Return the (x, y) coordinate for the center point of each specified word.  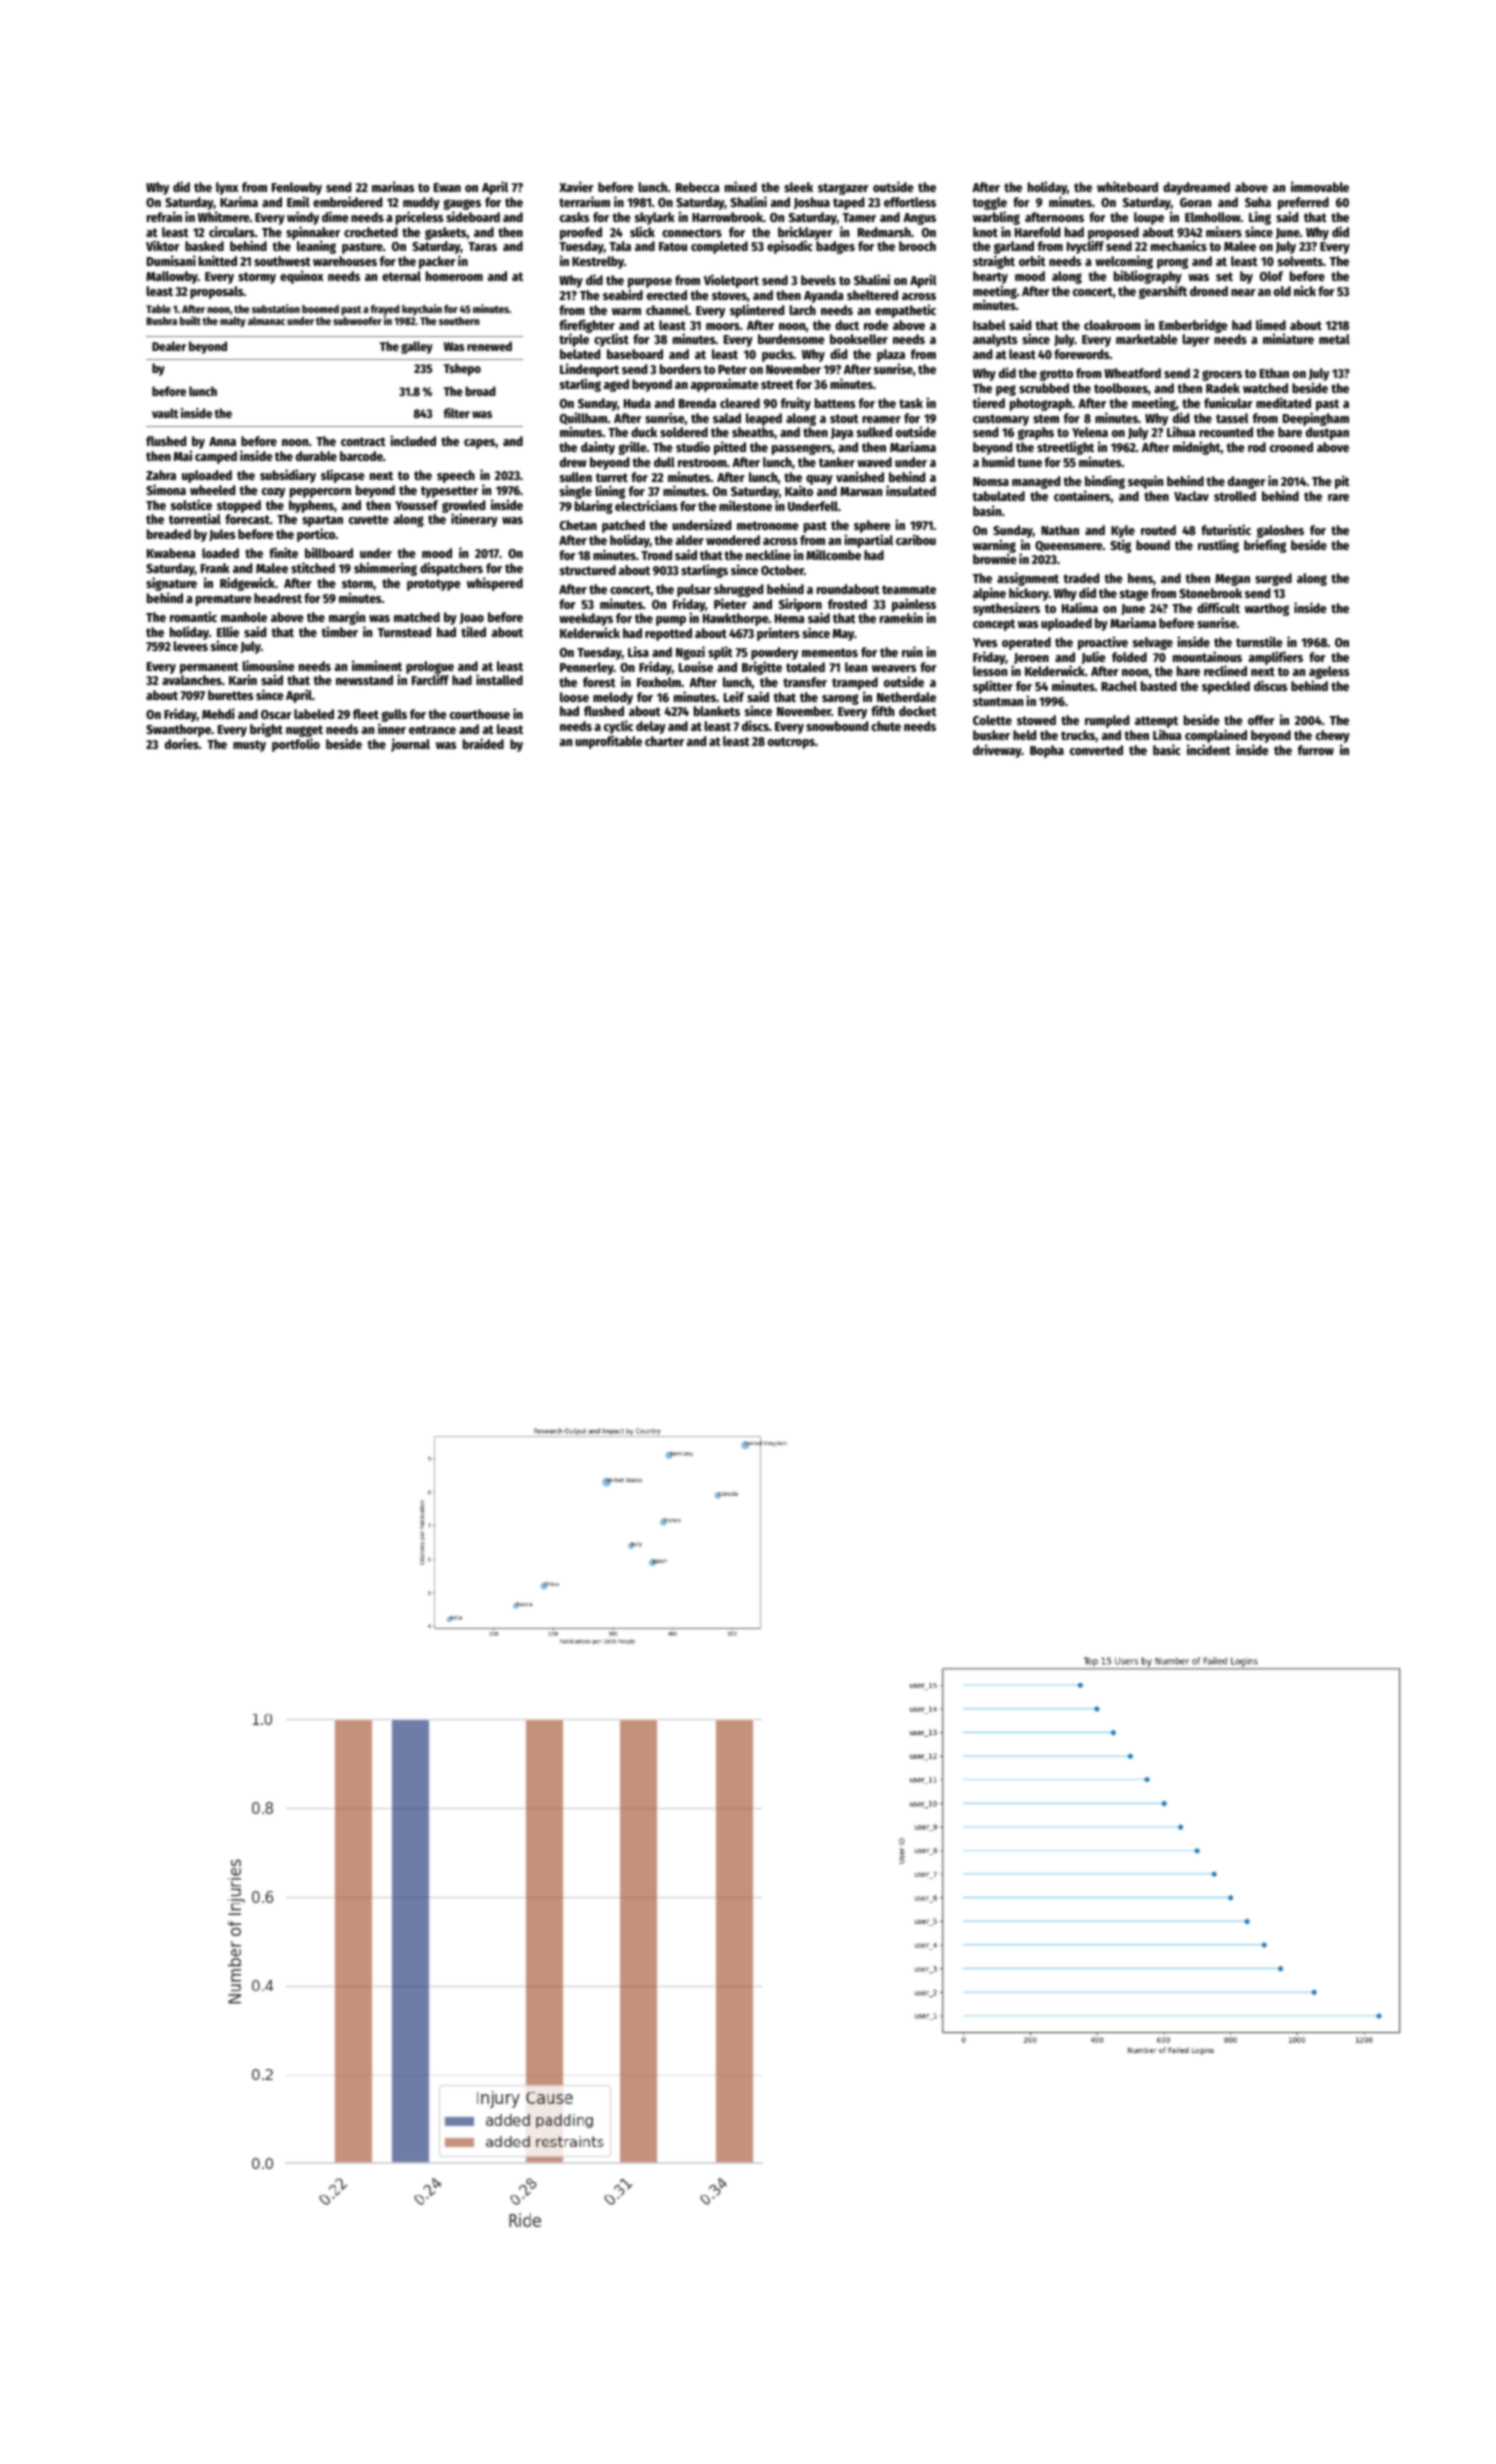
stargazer (843, 189)
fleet (366, 714)
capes (479, 444)
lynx (227, 188)
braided (483, 743)
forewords (1082, 354)
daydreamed (1196, 188)
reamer (881, 419)
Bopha (1047, 751)
